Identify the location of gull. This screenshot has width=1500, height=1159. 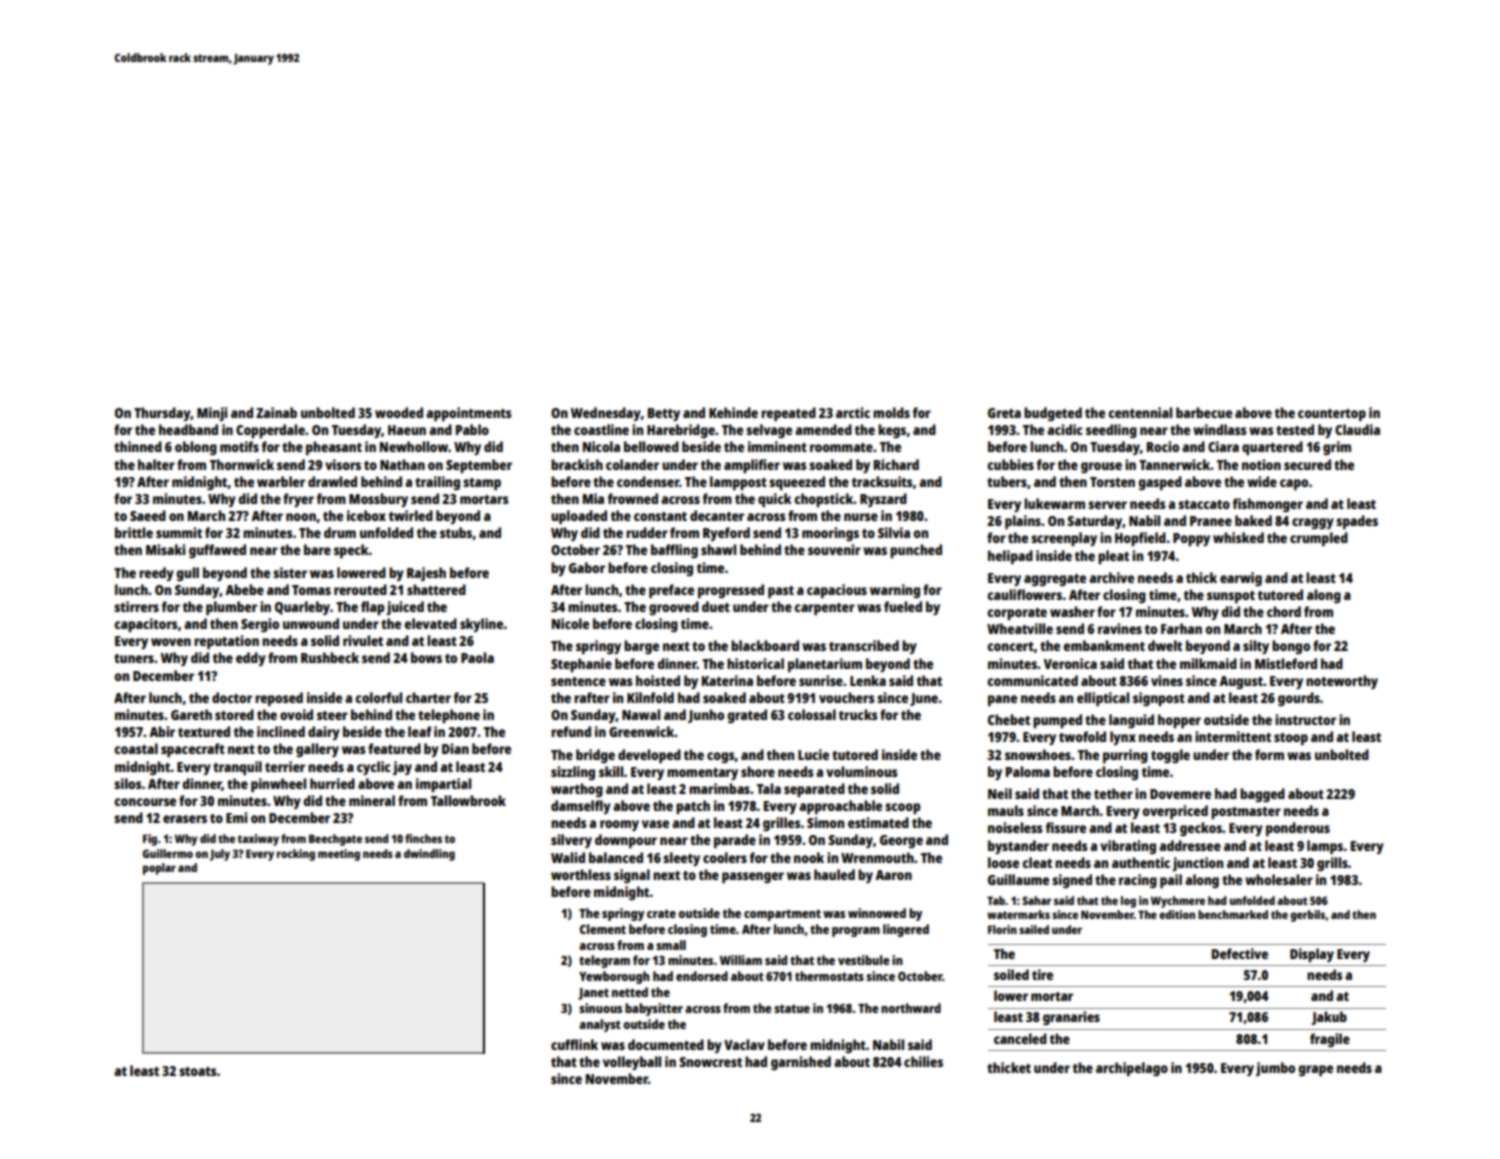
(187, 574).
